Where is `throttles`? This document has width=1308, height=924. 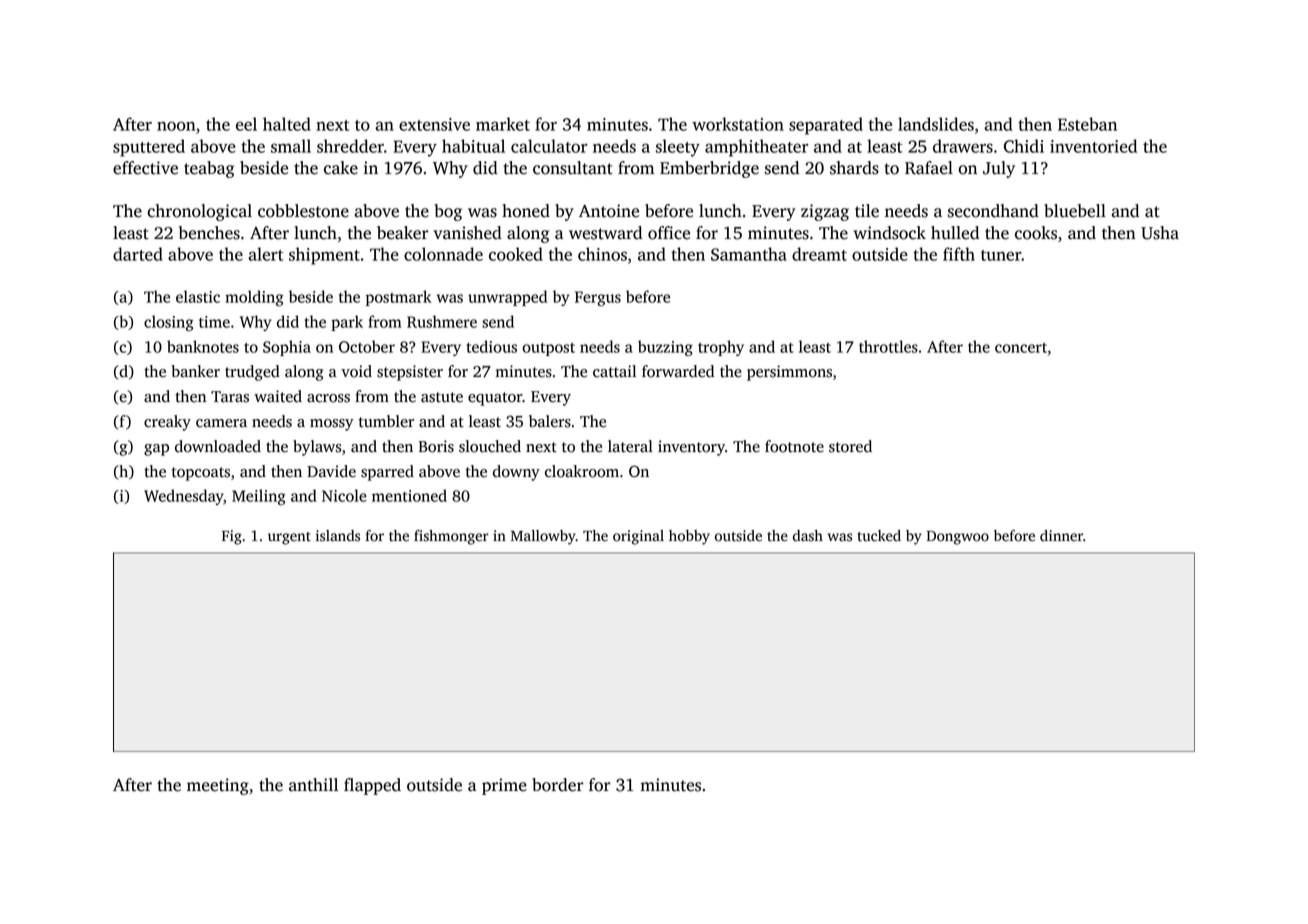 throttles is located at coordinates (888, 346).
